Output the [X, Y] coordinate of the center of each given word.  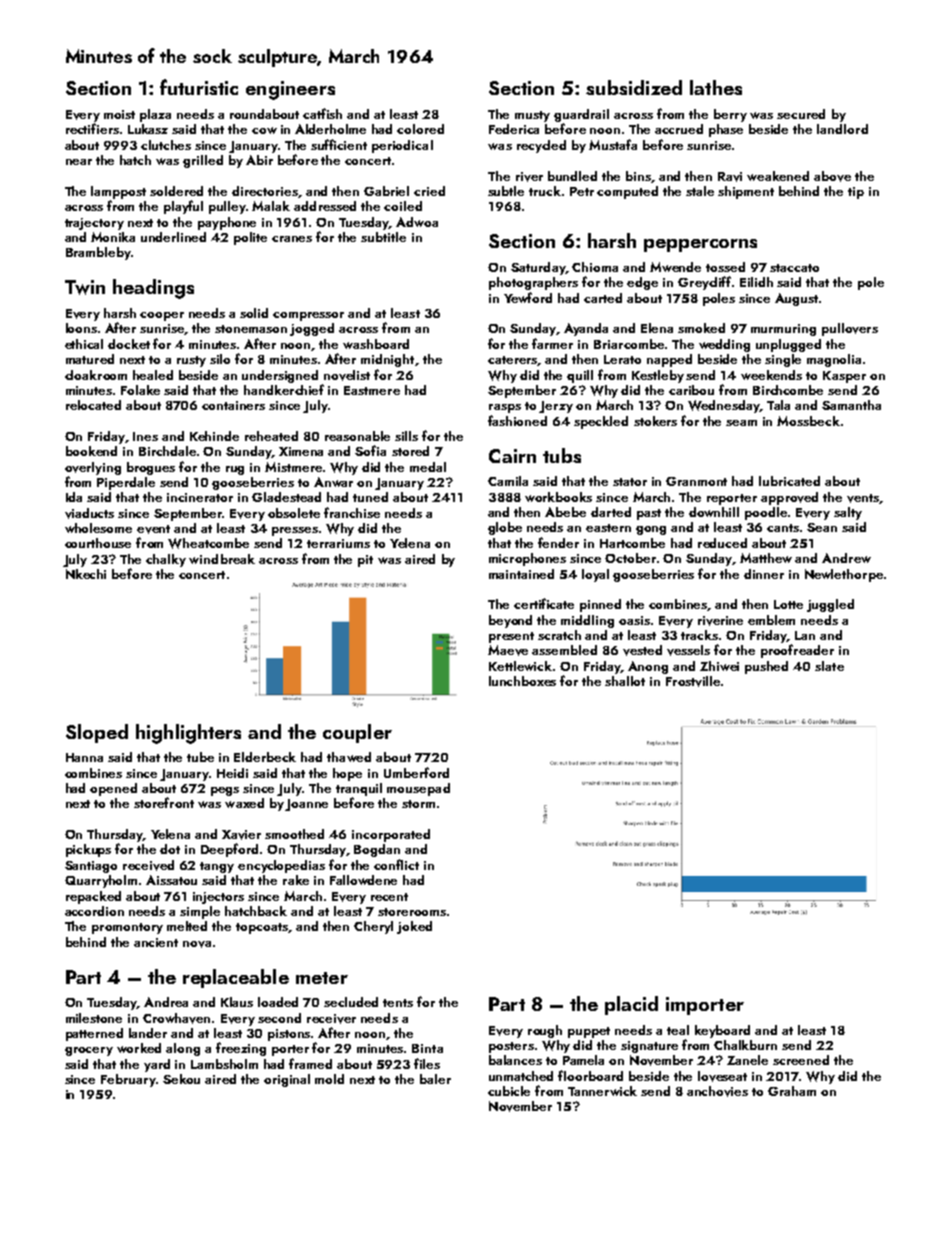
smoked [701, 328]
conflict [396, 864]
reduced [722, 543]
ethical [84, 344]
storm [418, 804]
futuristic [199, 87]
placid [631, 1005]
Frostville [693, 681]
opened [113, 789]
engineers [290, 90]
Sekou [181, 1079]
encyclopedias [281, 866]
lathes [716, 87]
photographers [533, 283]
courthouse [98, 543]
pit [365, 561]
